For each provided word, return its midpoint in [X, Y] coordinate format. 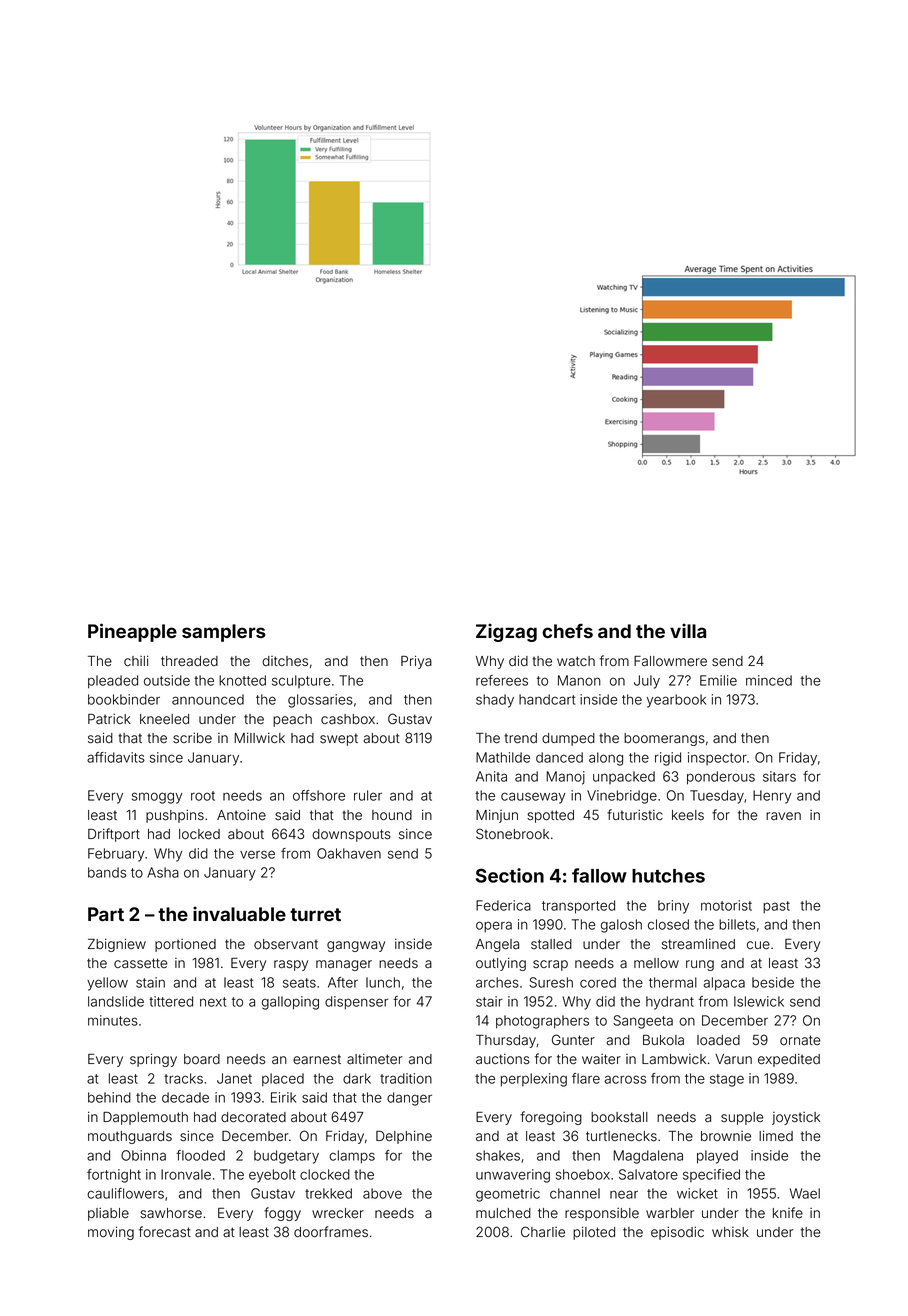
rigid [668, 759]
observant [286, 944]
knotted [242, 680]
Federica [503, 905]
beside [773, 982]
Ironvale [186, 1174]
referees [502, 680]
